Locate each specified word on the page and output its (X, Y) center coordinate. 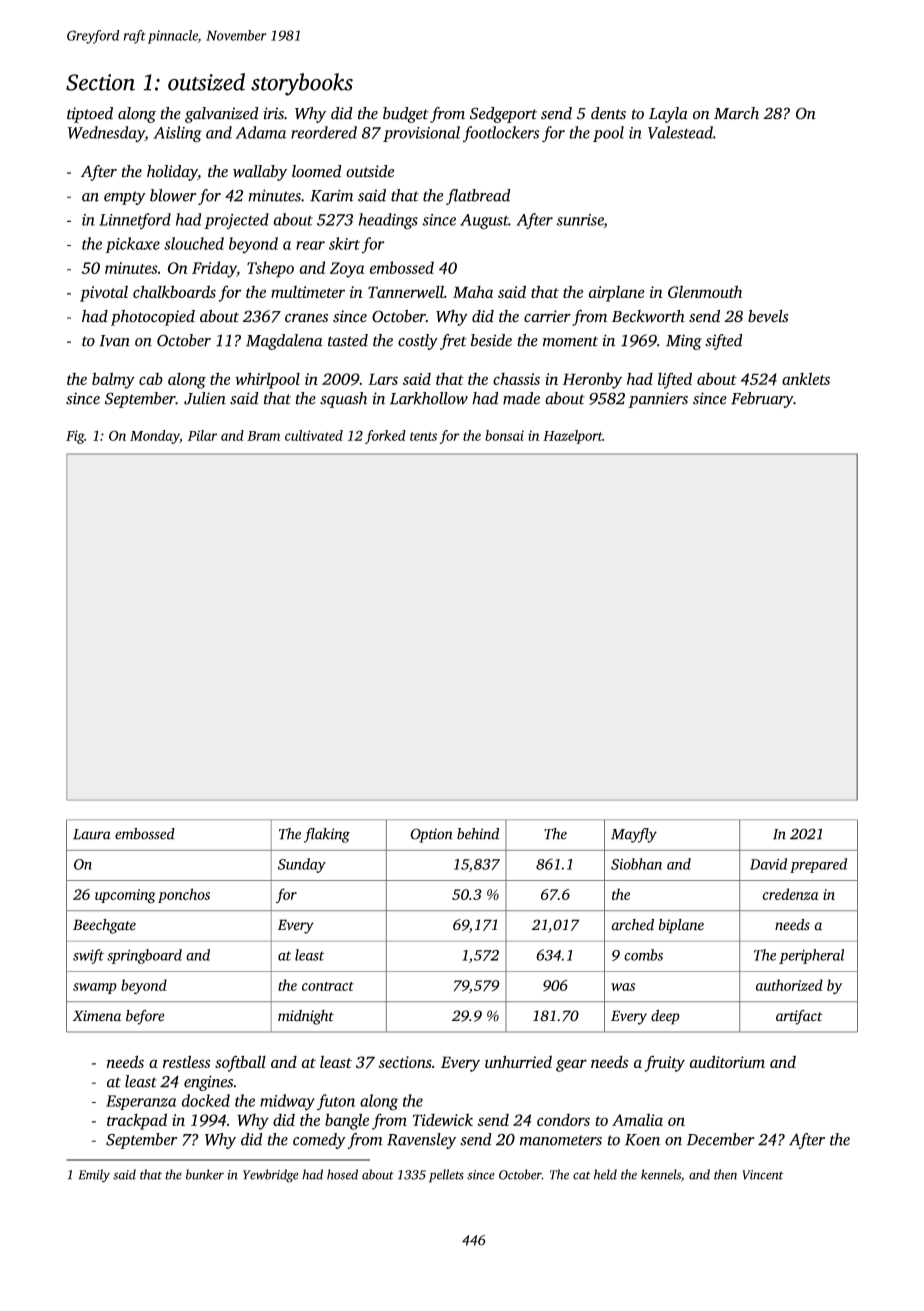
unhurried (518, 1061)
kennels (661, 1174)
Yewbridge (270, 1176)
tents (423, 436)
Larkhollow (429, 398)
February (762, 400)
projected (236, 221)
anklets (806, 378)
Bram (263, 436)
